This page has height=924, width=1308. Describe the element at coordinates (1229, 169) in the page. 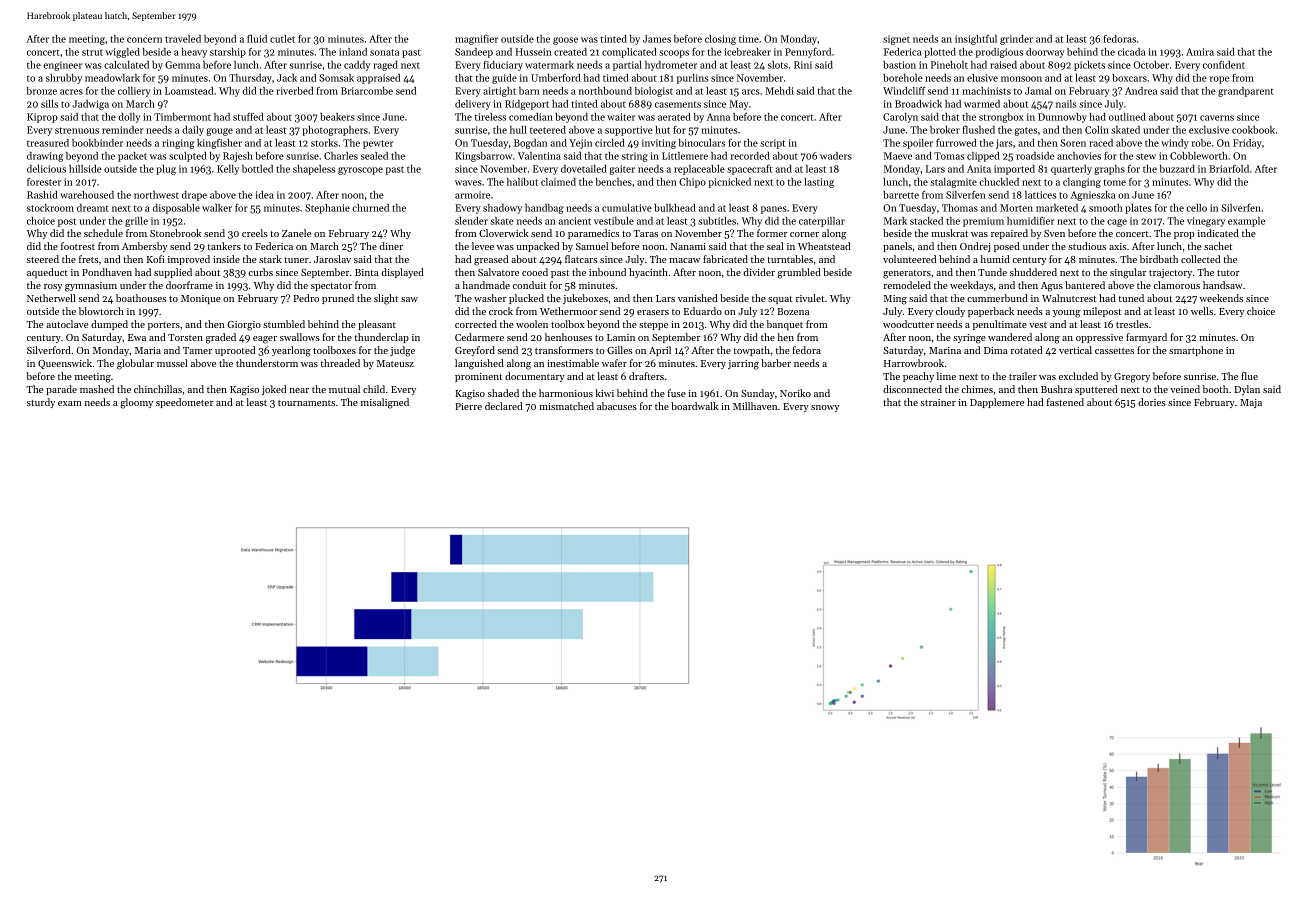

I see `Briarfold` at that location.
